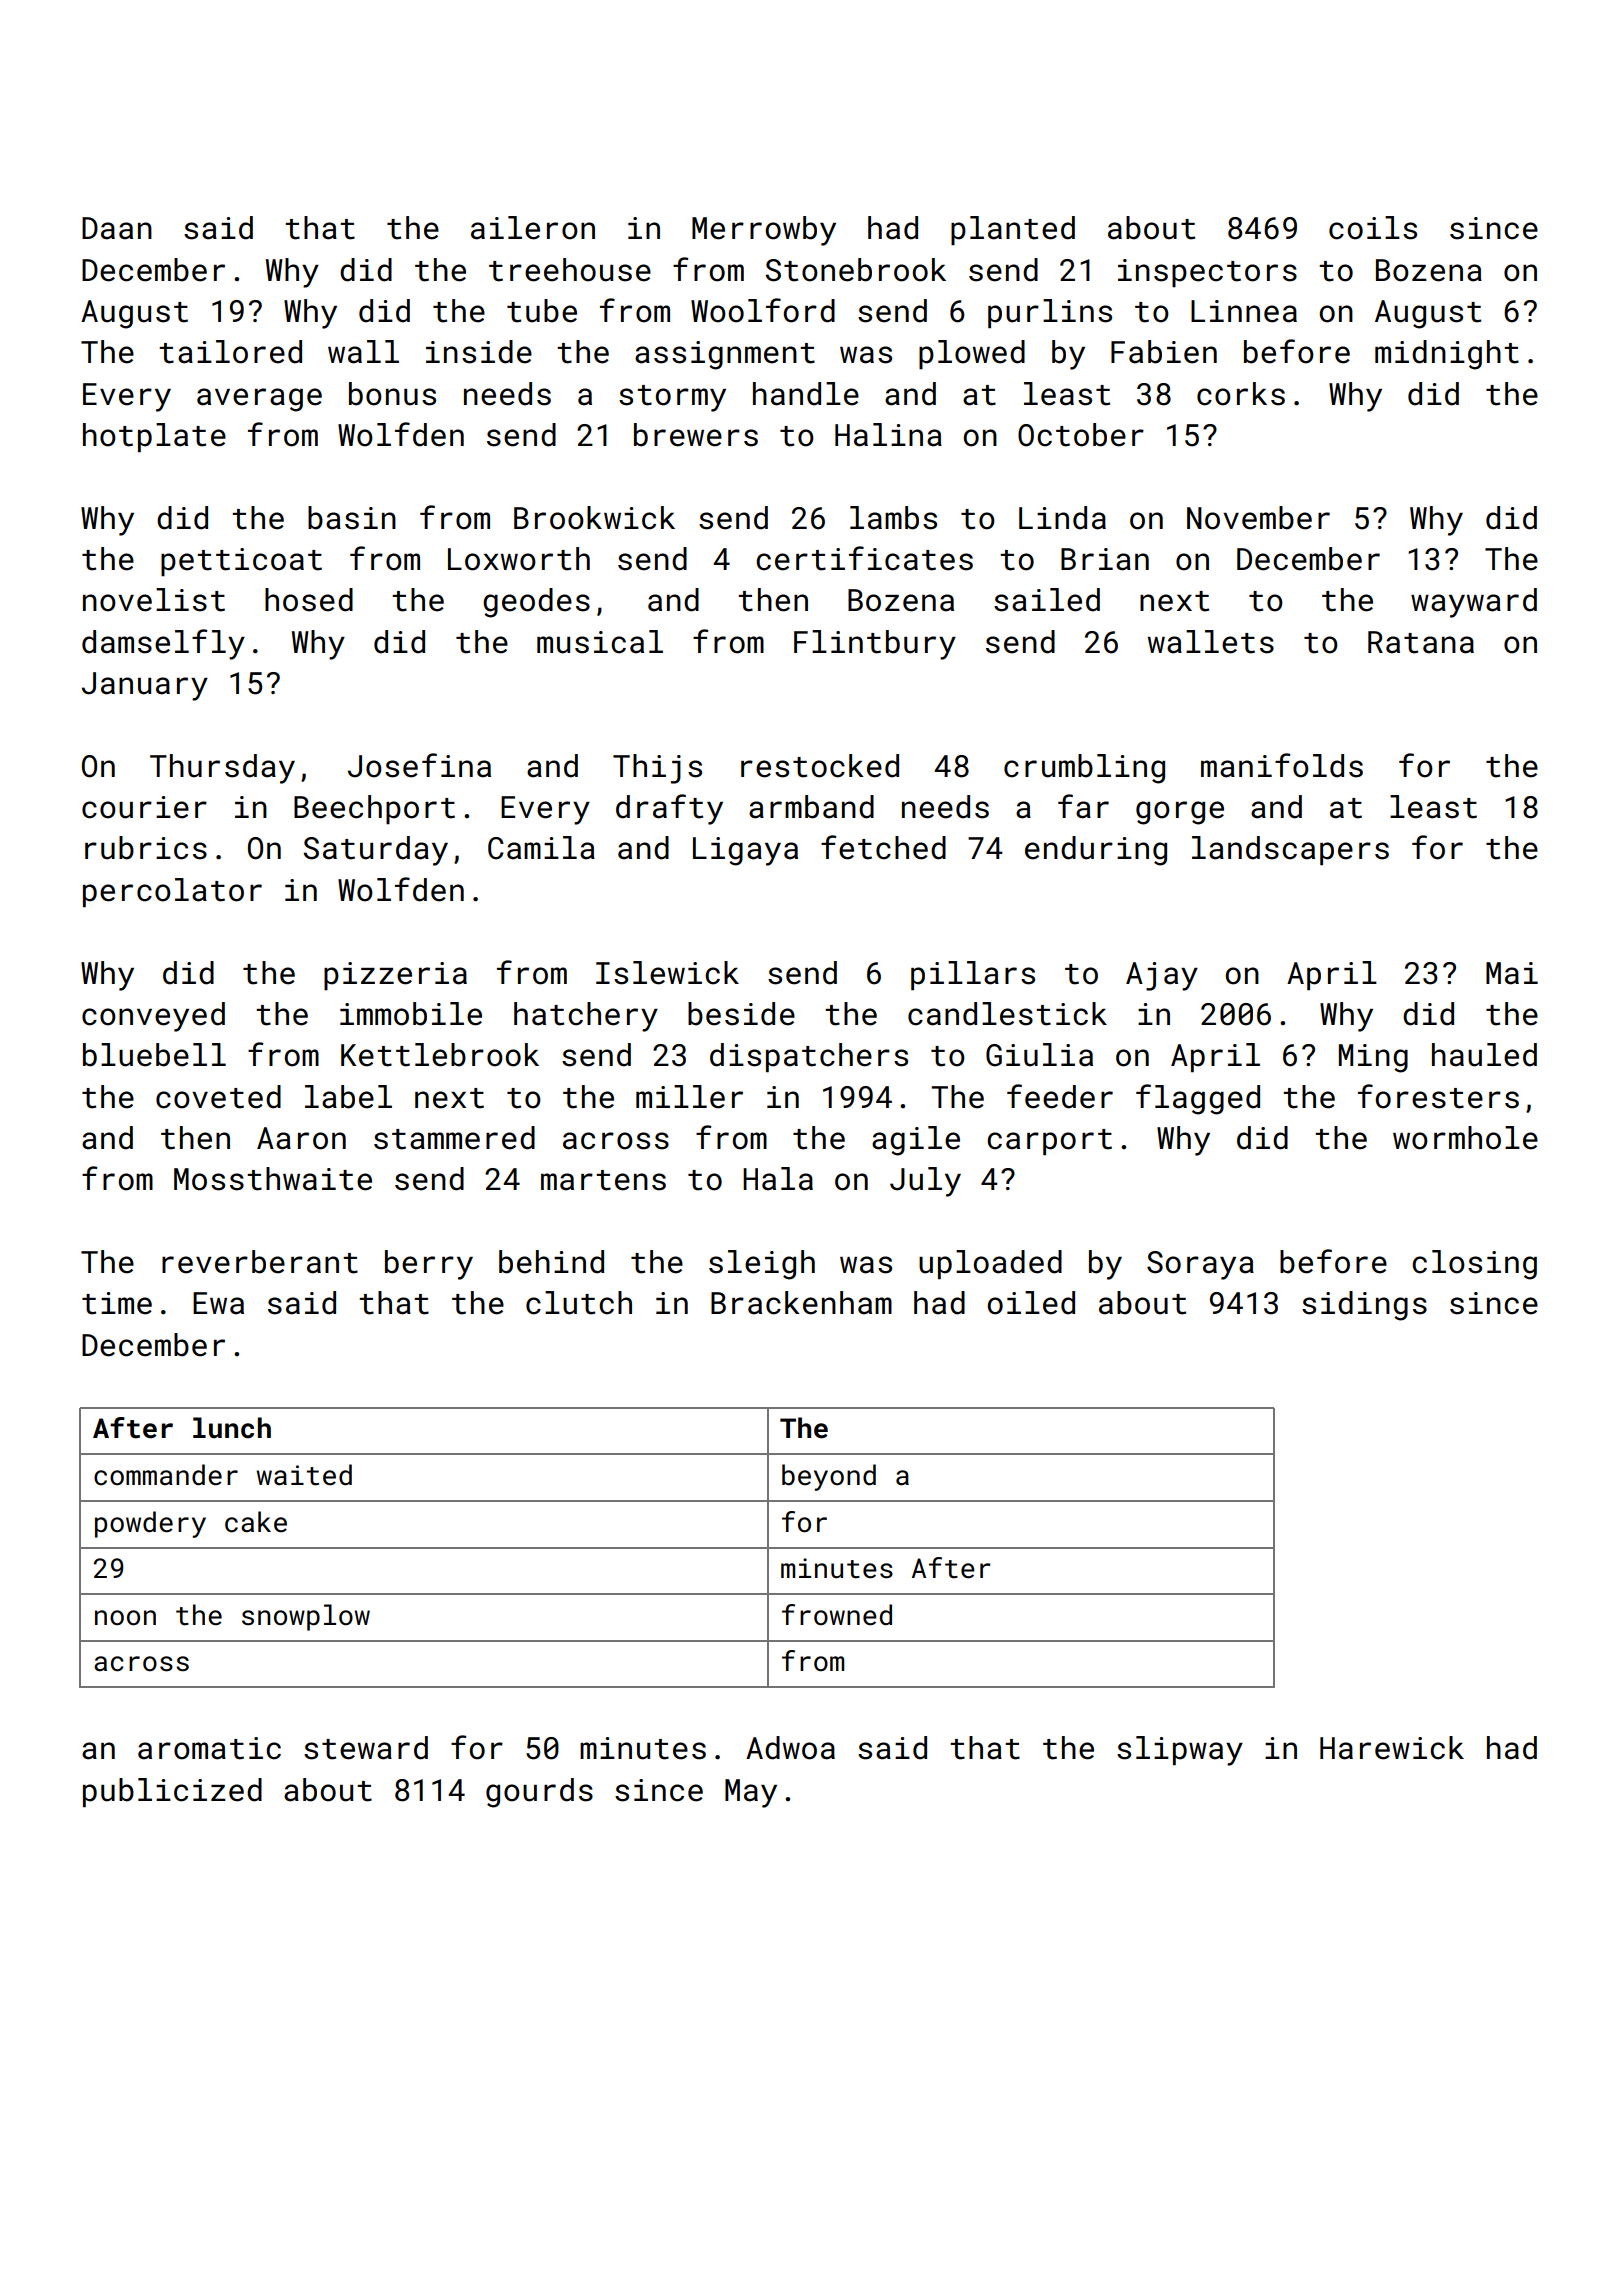  I want to click on uploaded, so click(990, 1264).
